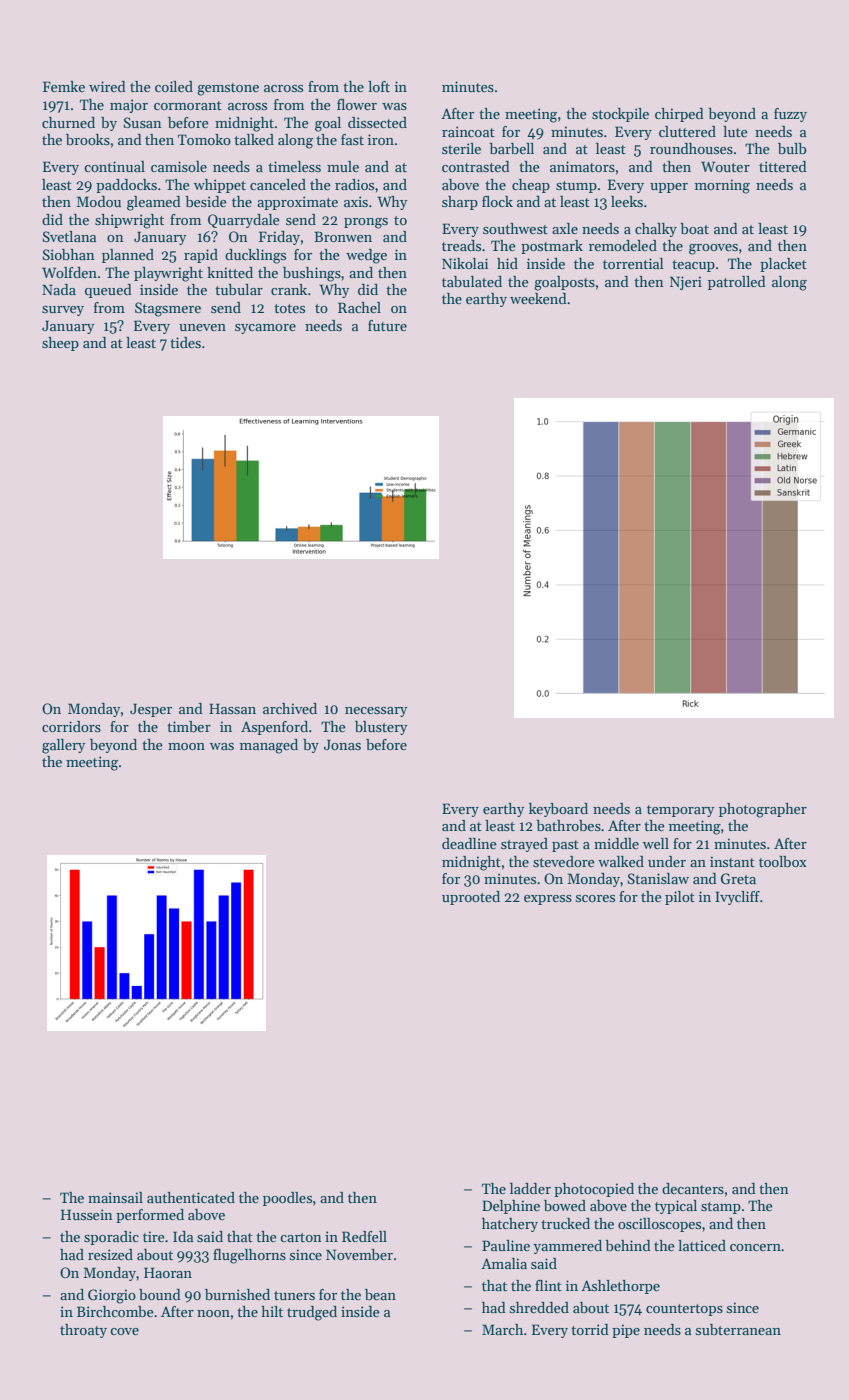 The height and width of the page is (1400, 849). What do you see at coordinates (511, 1207) in the page?
I see `Delphine` at bounding box center [511, 1207].
